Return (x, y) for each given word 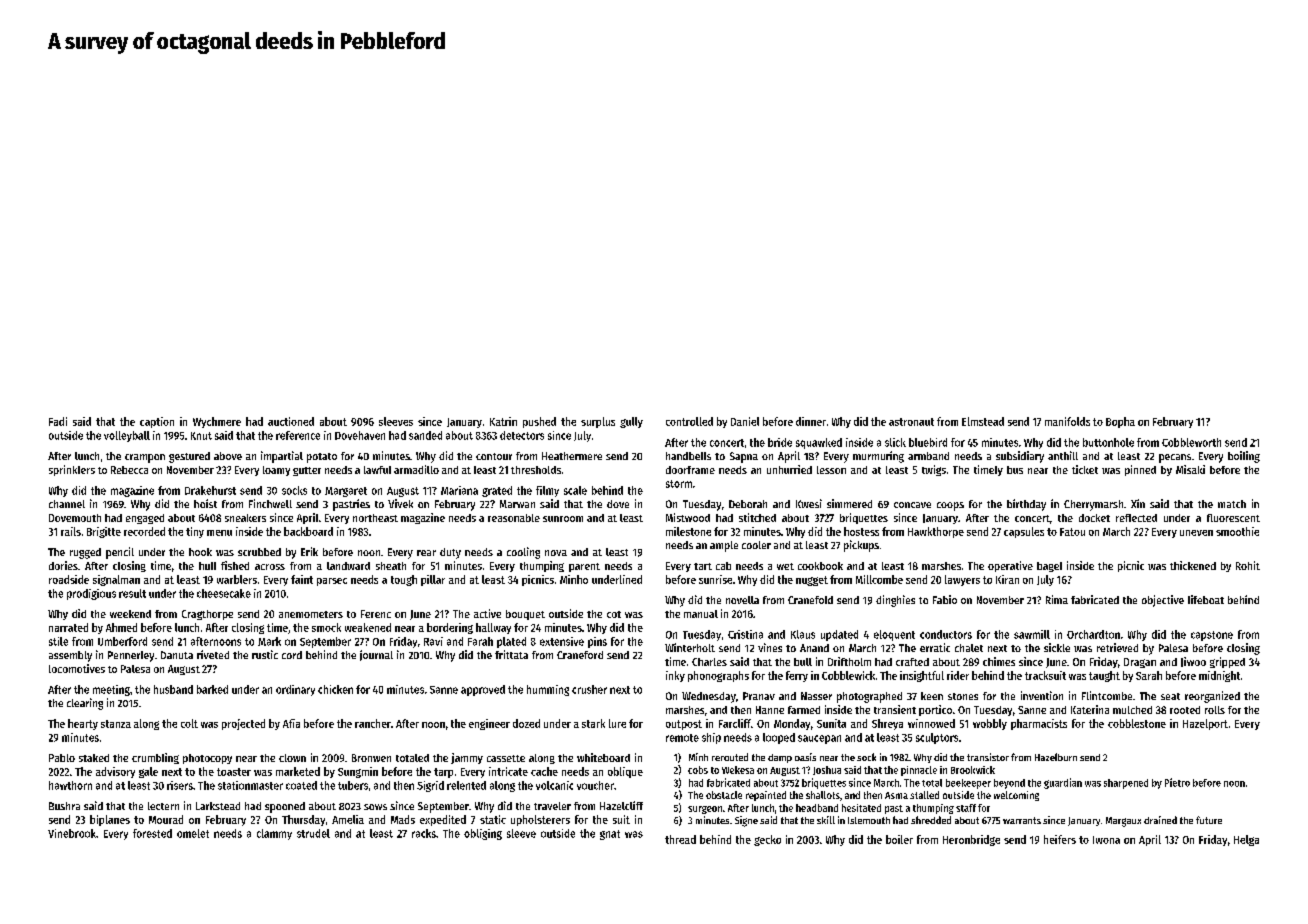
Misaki (1190, 469)
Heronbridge (971, 840)
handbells (688, 456)
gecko (767, 840)
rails (71, 531)
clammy (274, 834)
